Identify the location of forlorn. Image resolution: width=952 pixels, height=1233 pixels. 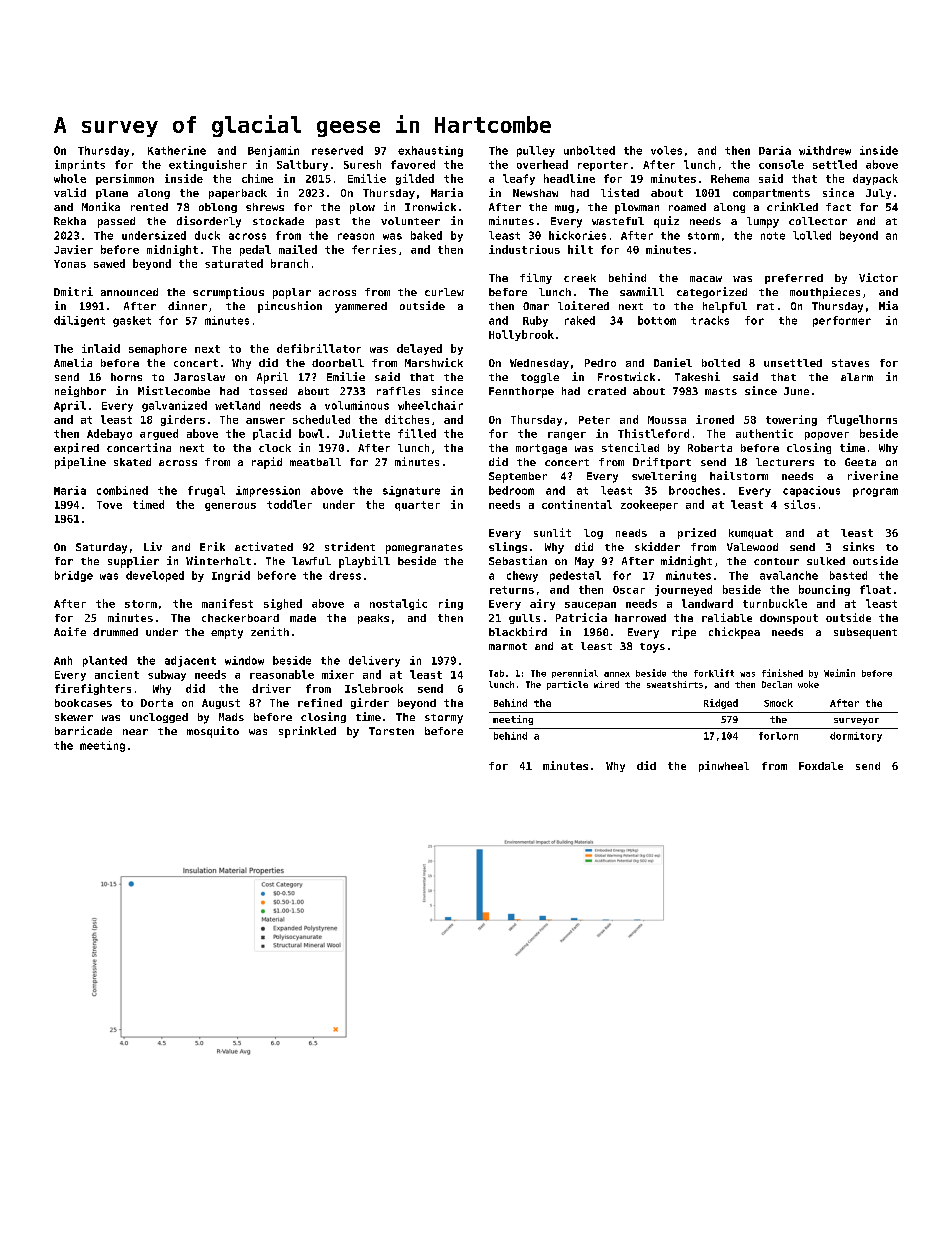
(778, 736).
